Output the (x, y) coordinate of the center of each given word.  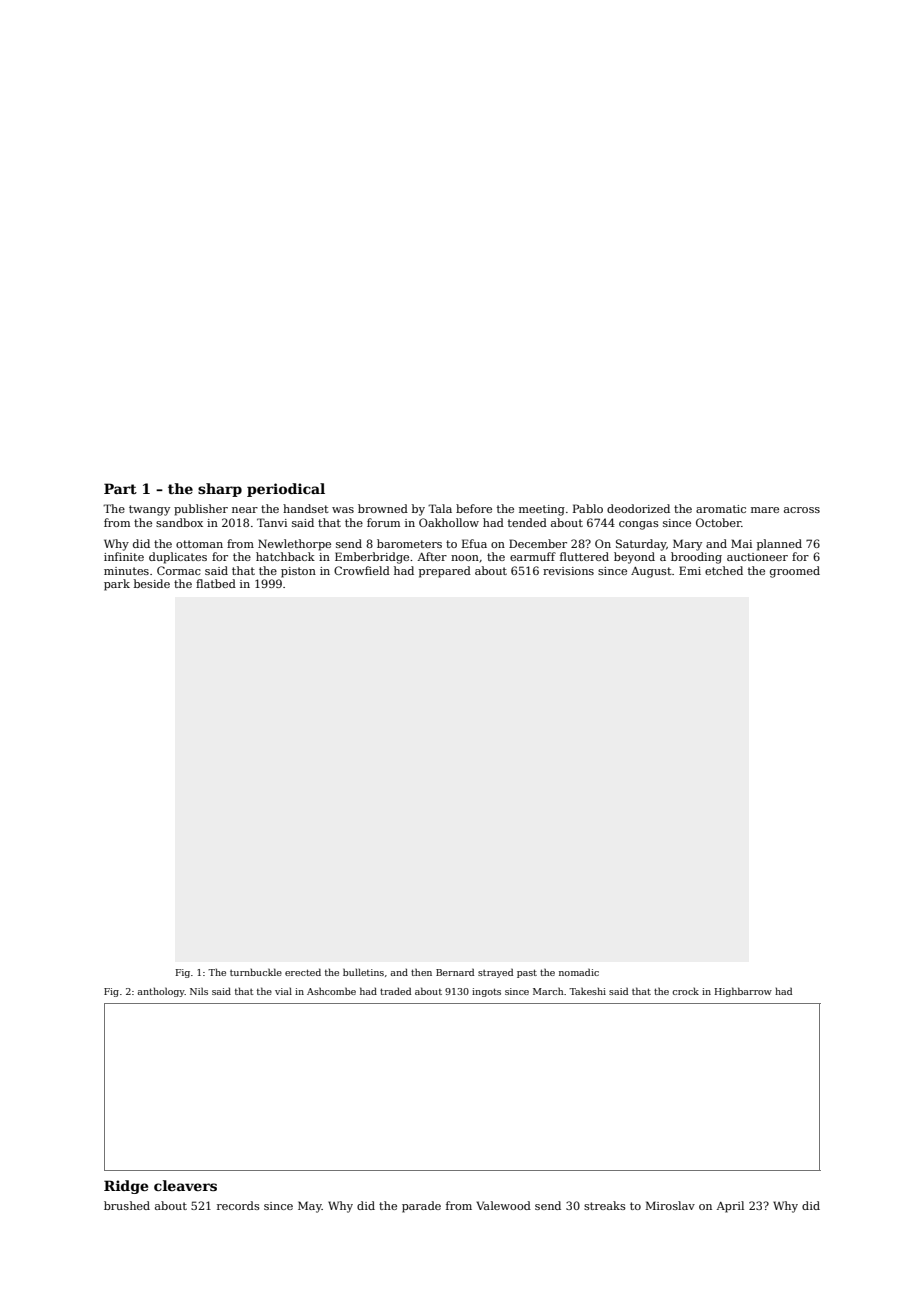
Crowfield (362, 570)
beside (152, 583)
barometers (409, 543)
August (651, 572)
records (238, 1205)
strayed (495, 973)
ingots (486, 992)
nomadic (579, 972)
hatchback (285, 556)
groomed (795, 572)
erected (303, 972)
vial (283, 991)
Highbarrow (743, 992)
